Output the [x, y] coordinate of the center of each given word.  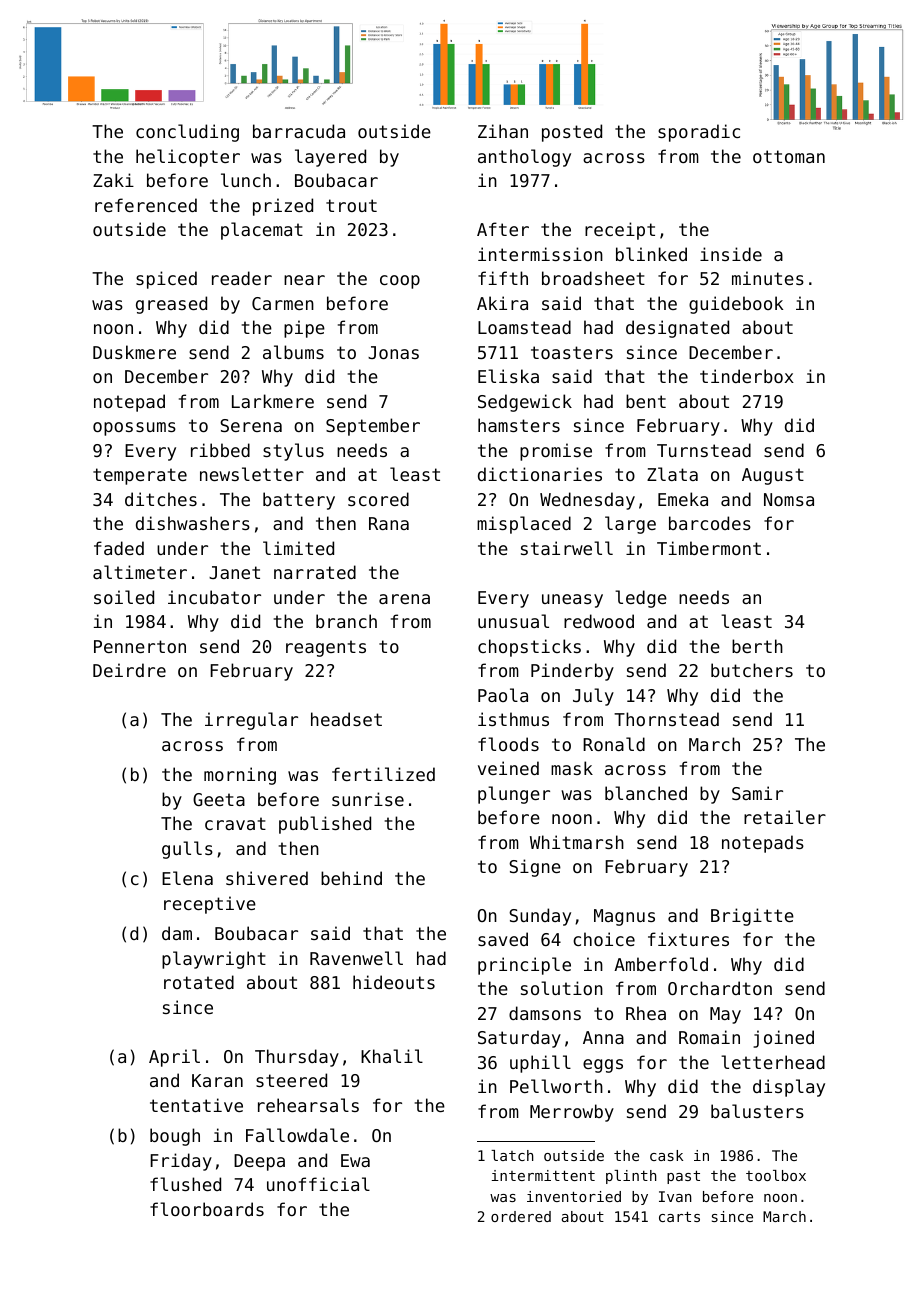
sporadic [699, 133]
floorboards [207, 1209]
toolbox [776, 1175]
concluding [187, 133]
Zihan [503, 131]
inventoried [574, 1196]
